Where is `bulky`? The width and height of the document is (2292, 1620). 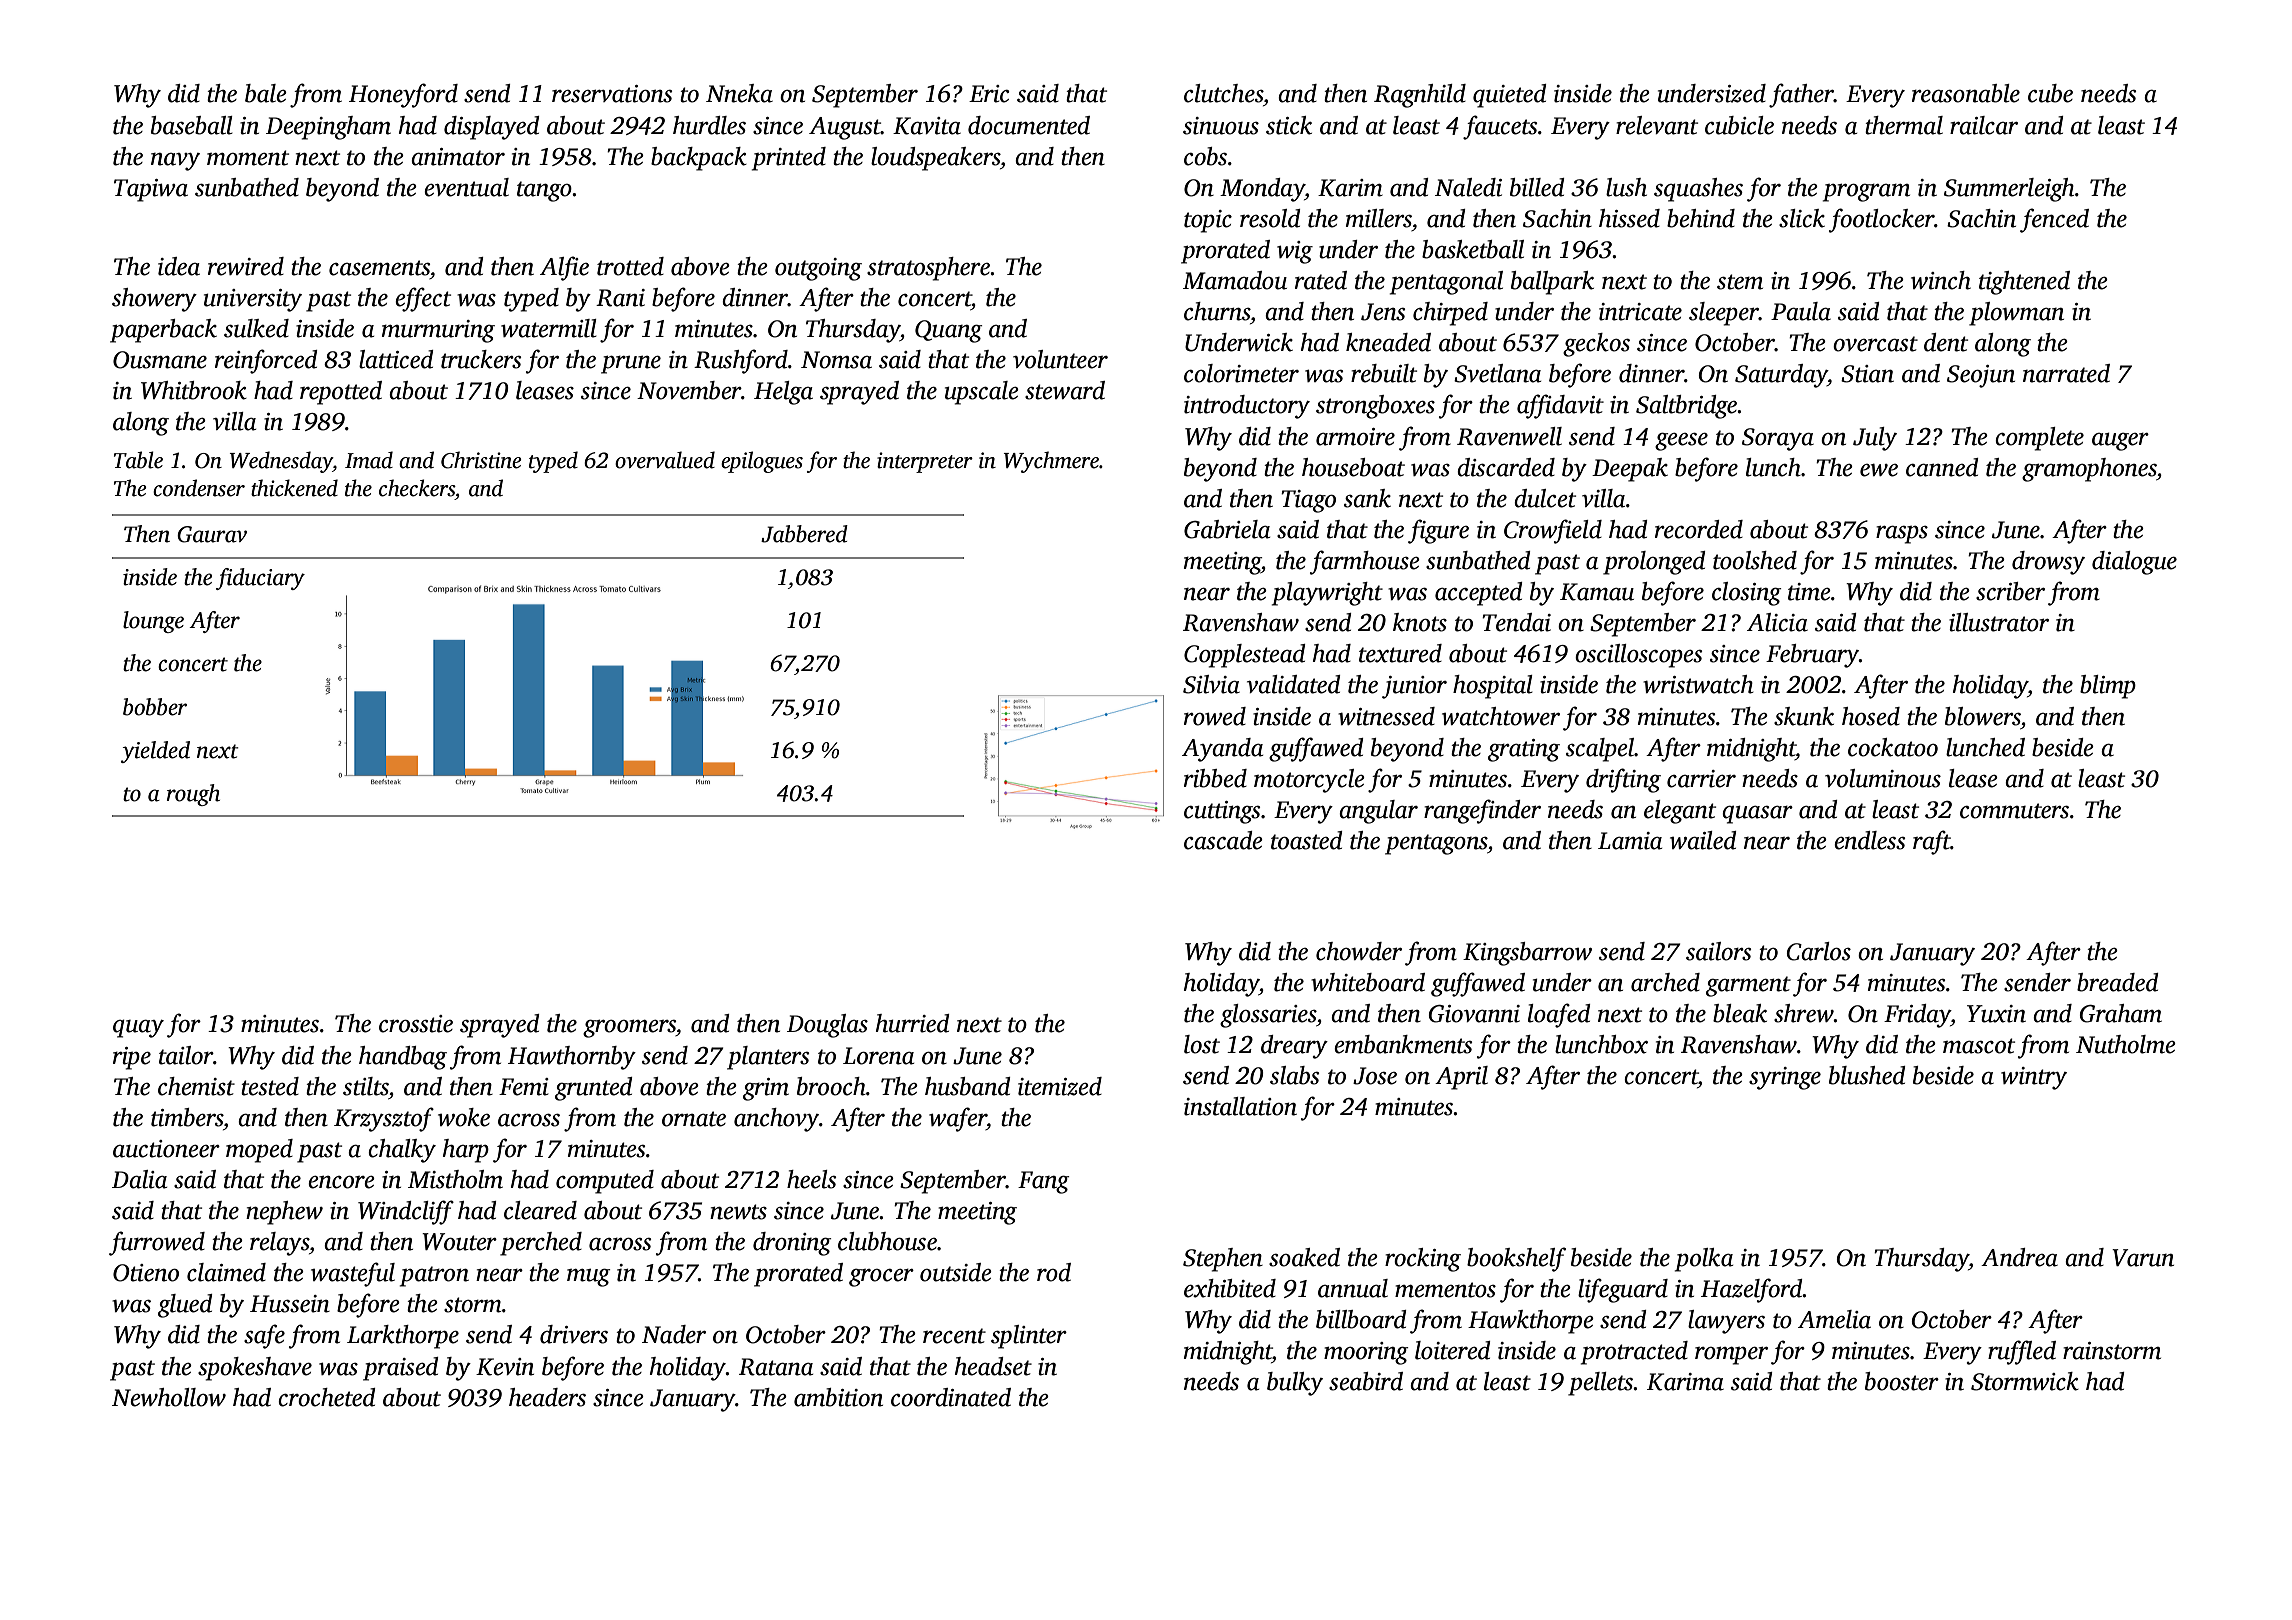 bulky is located at coordinates (1295, 1384).
